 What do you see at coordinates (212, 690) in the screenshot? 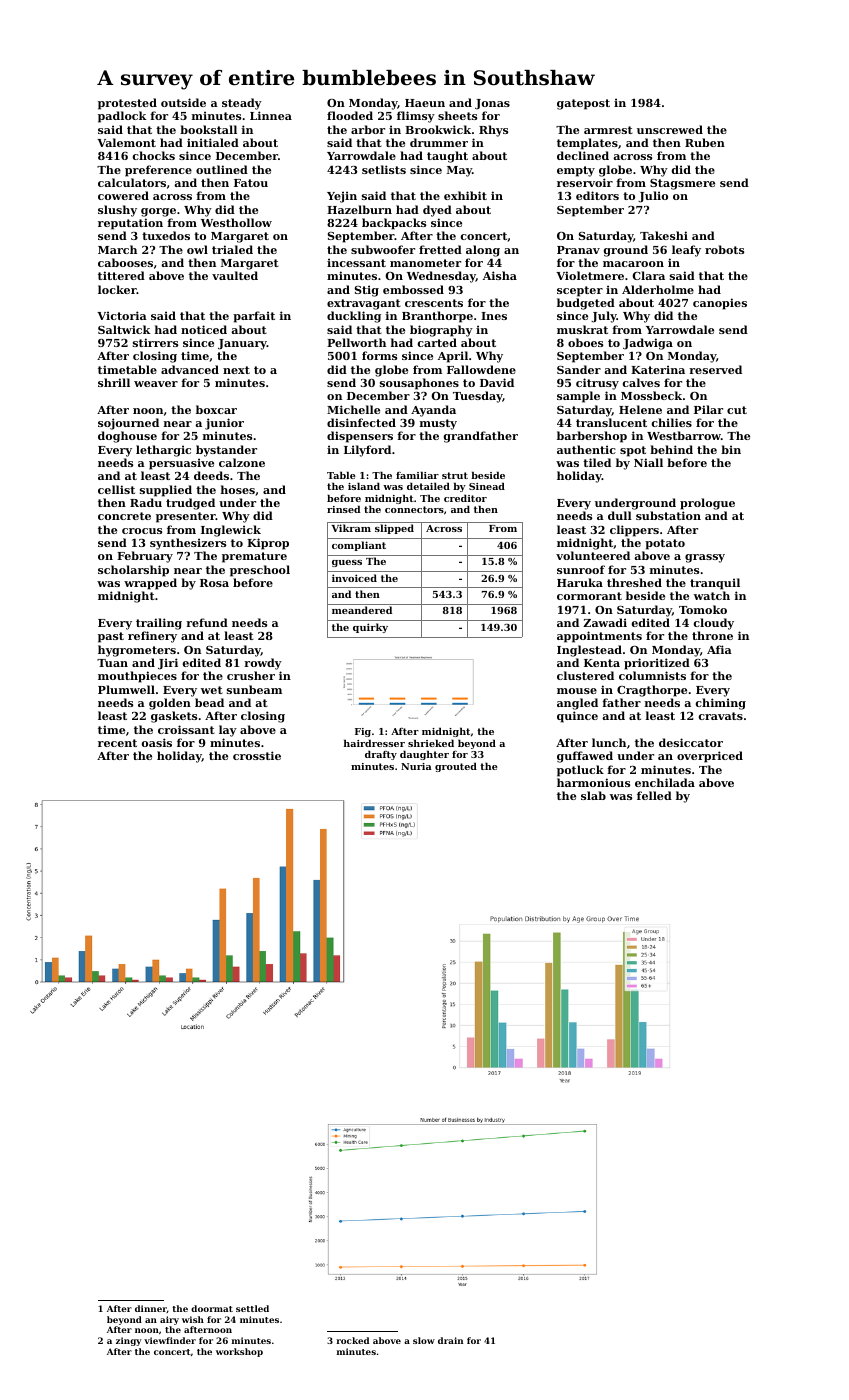
I see `wet` at bounding box center [212, 690].
